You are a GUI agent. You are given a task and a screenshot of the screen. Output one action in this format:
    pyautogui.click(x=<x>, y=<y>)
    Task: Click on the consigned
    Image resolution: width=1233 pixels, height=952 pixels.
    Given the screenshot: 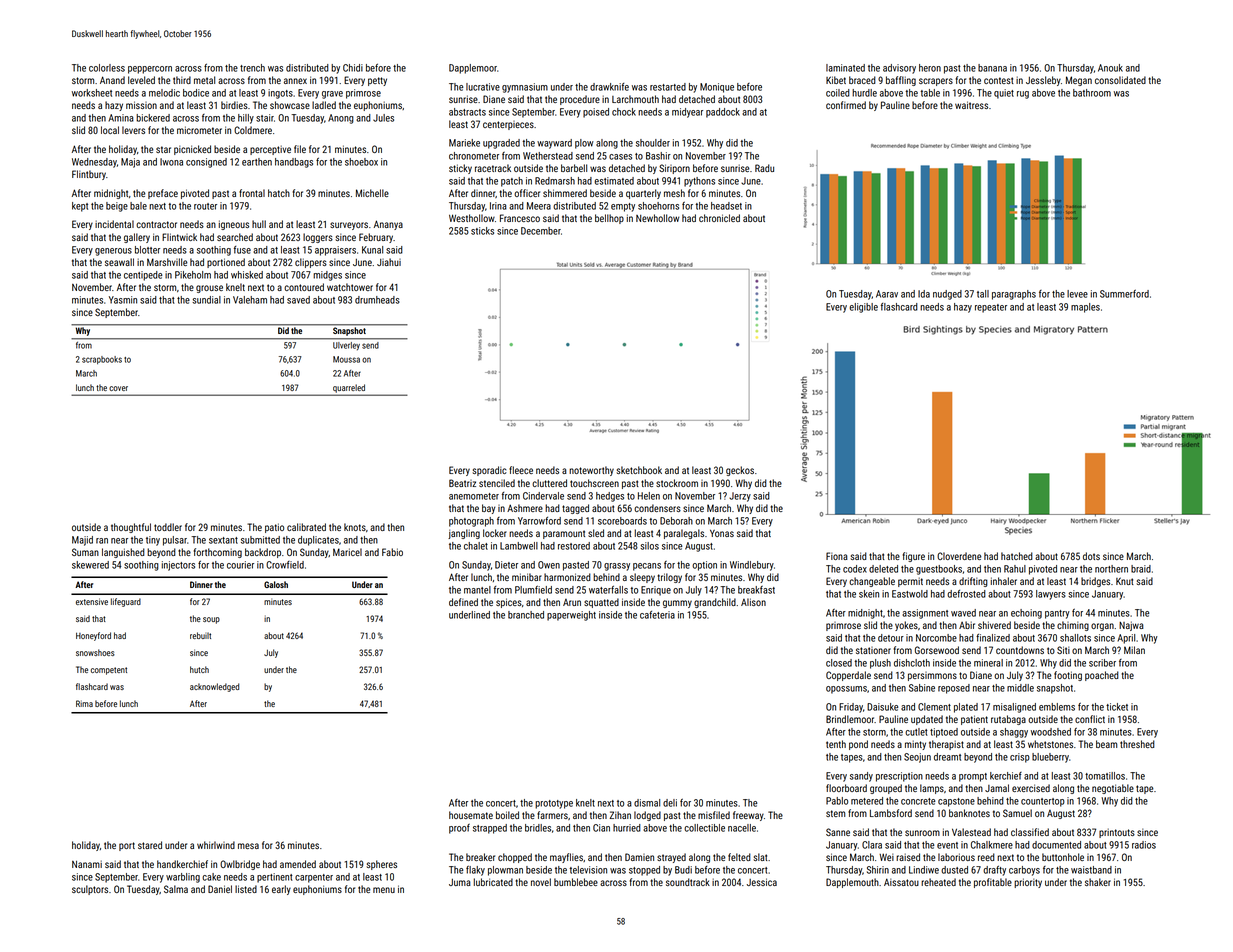 What is the action you would take?
    pyautogui.click(x=206, y=163)
